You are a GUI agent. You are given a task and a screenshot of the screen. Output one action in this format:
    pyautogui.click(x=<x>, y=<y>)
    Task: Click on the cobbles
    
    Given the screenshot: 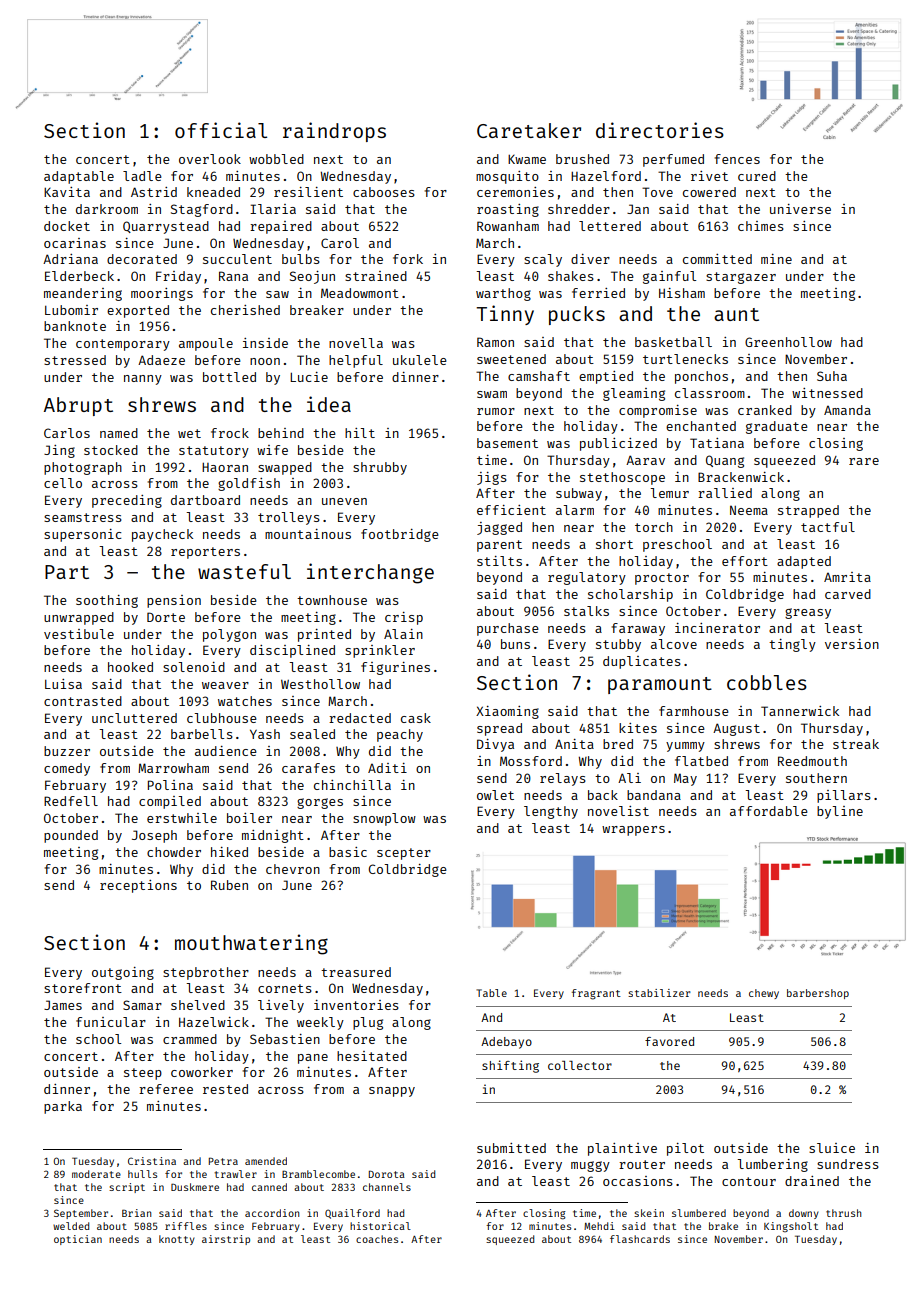 What is the action you would take?
    pyautogui.click(x=767, y=682)
